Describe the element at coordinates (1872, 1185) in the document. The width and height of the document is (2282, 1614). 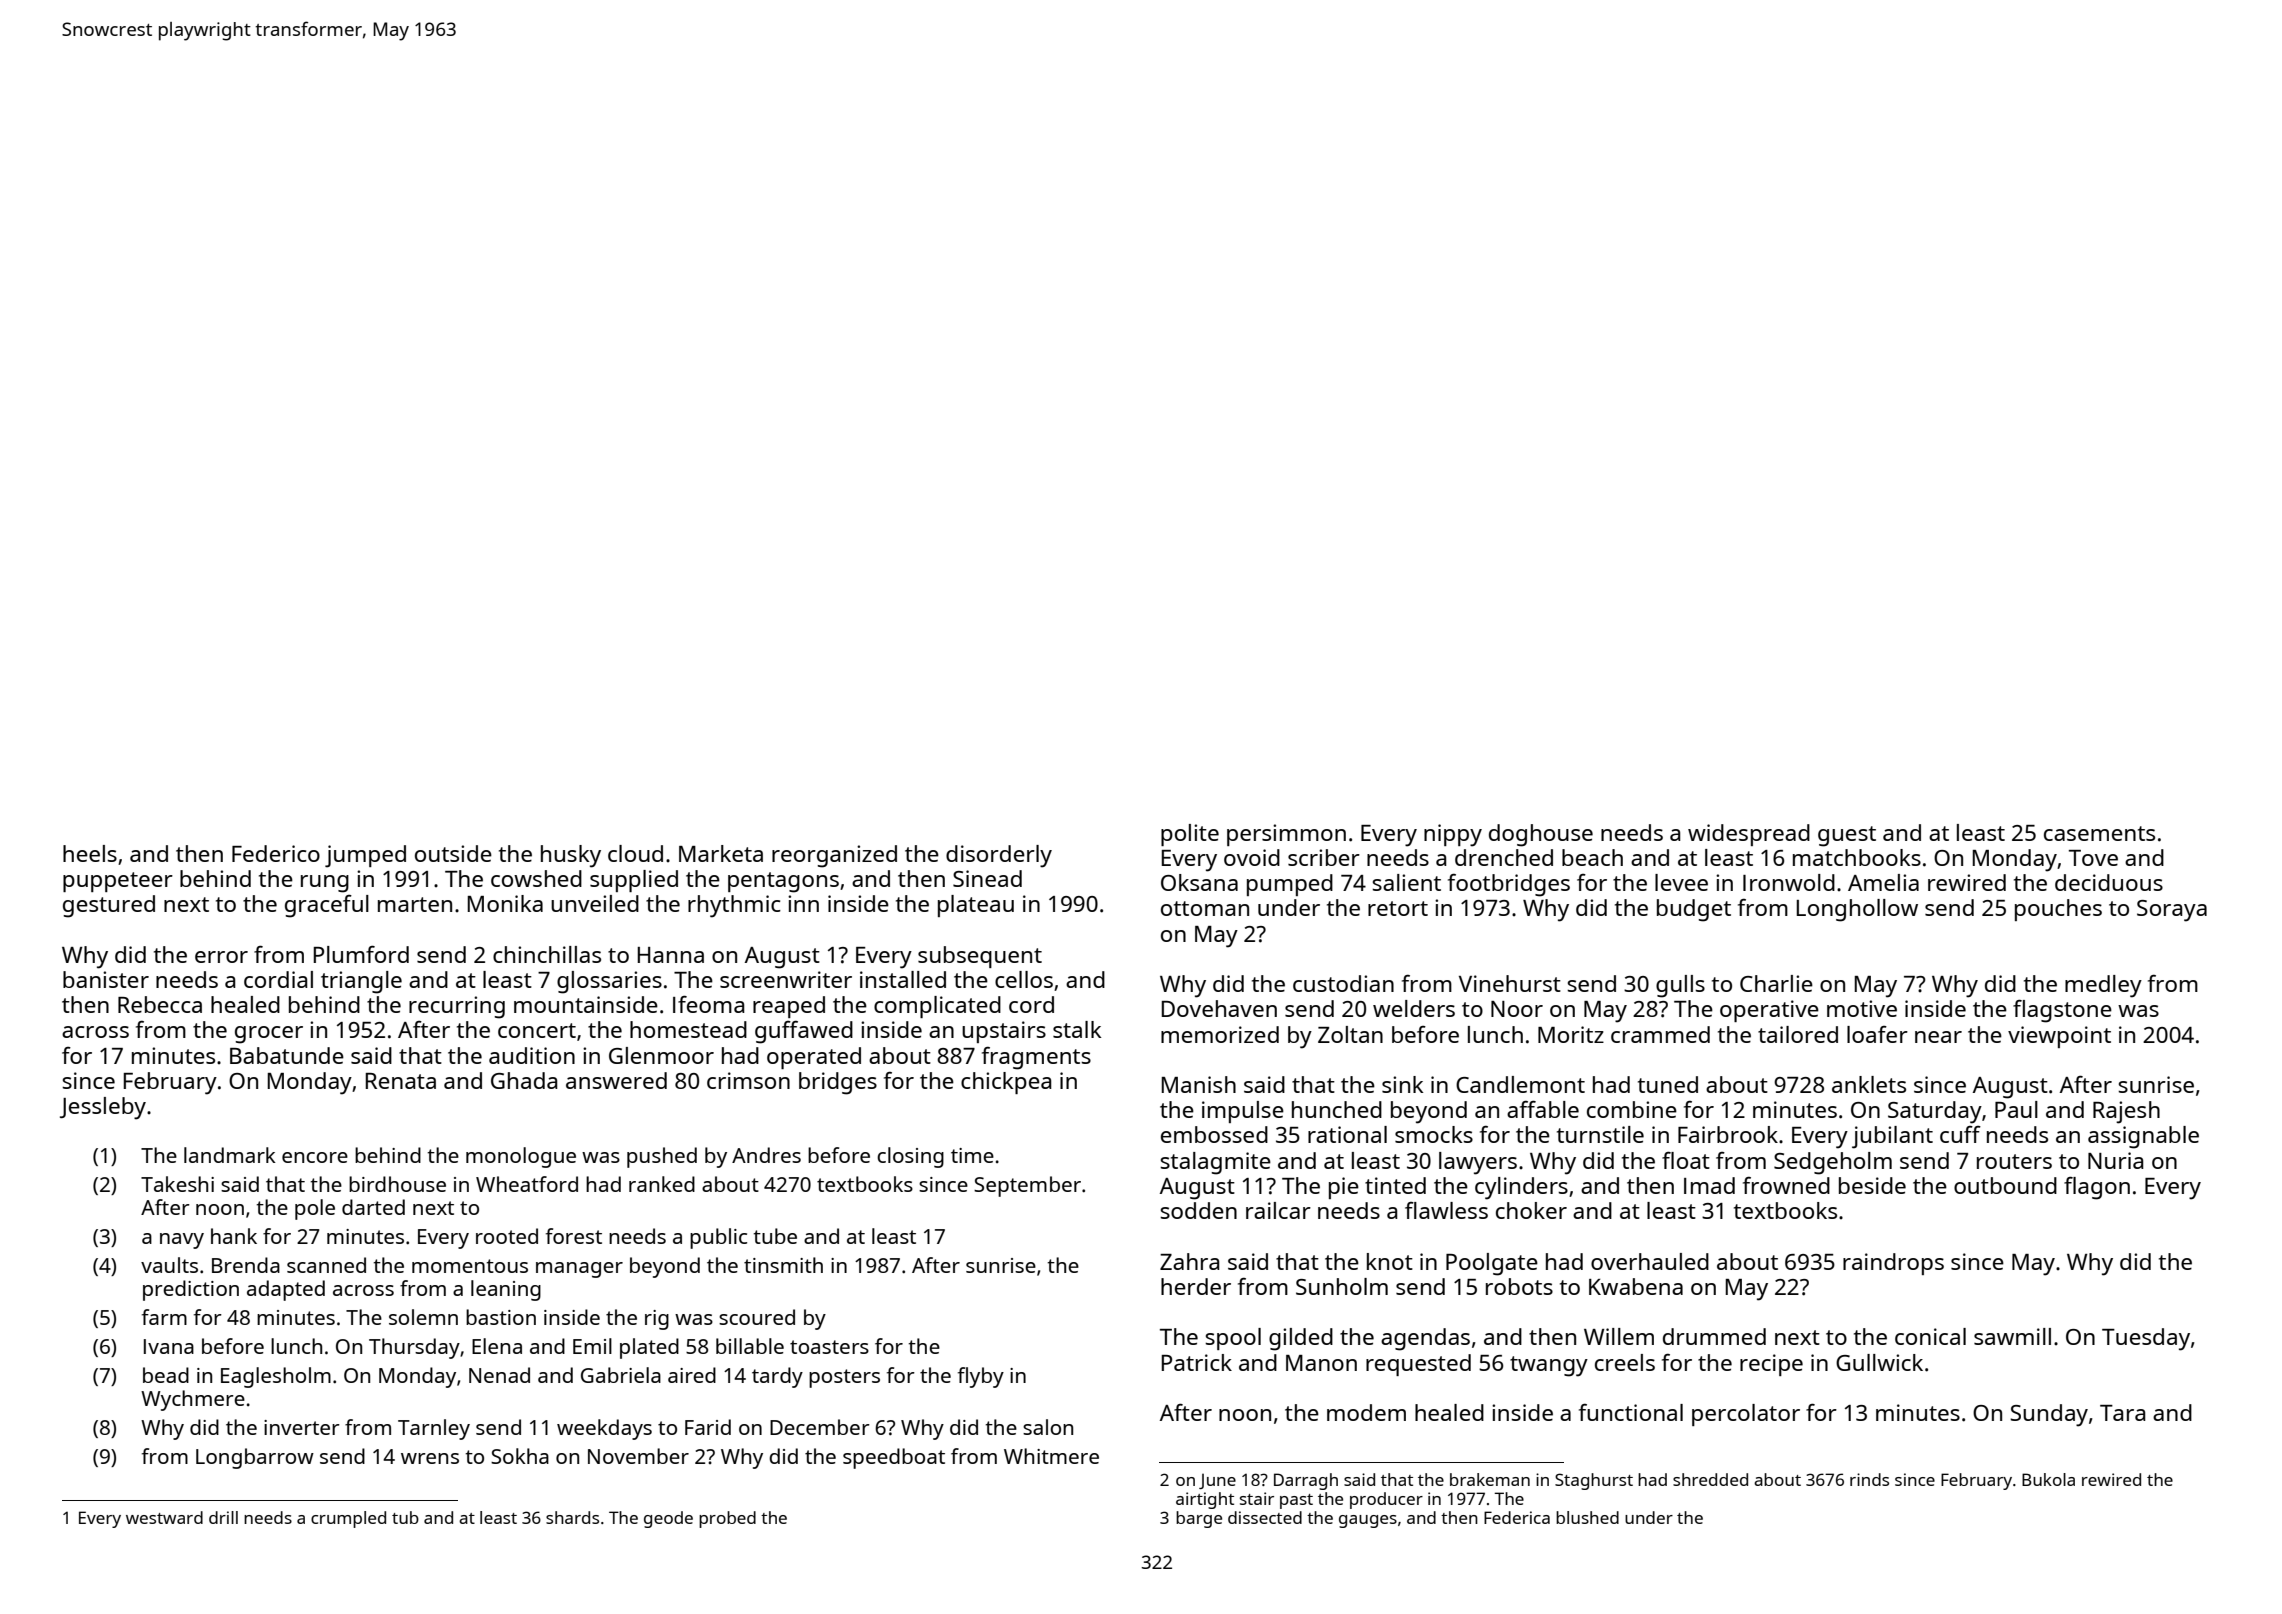
I see `beside` at that location.
